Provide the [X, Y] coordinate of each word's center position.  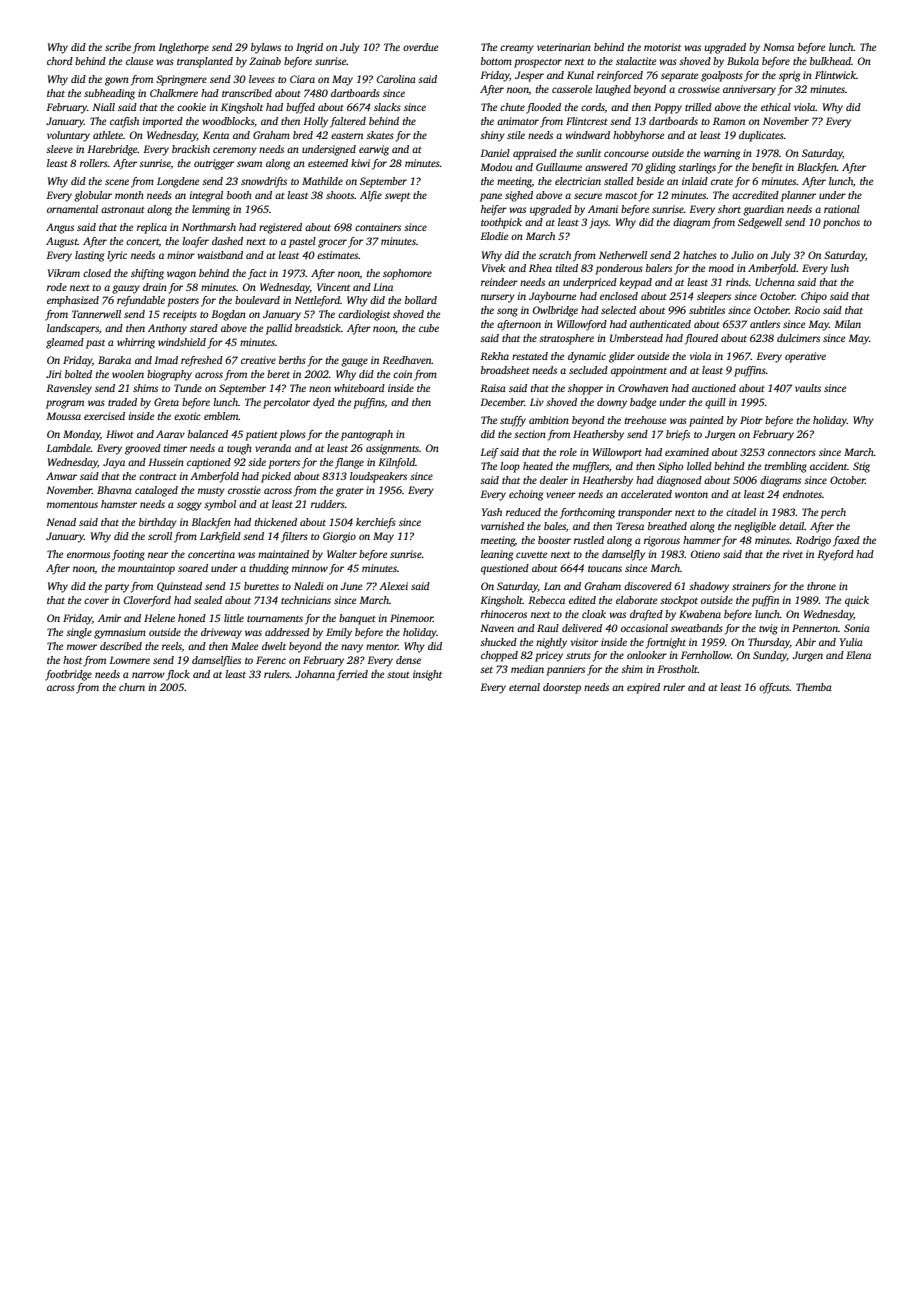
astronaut [123, 210]
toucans [605, 569]
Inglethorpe [183, 48]
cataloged [156, 491]
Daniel [495, 153]
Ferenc [271, 660]
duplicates [761, 136]
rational [842, 209]
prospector [538, 63]
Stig [861, 467]
